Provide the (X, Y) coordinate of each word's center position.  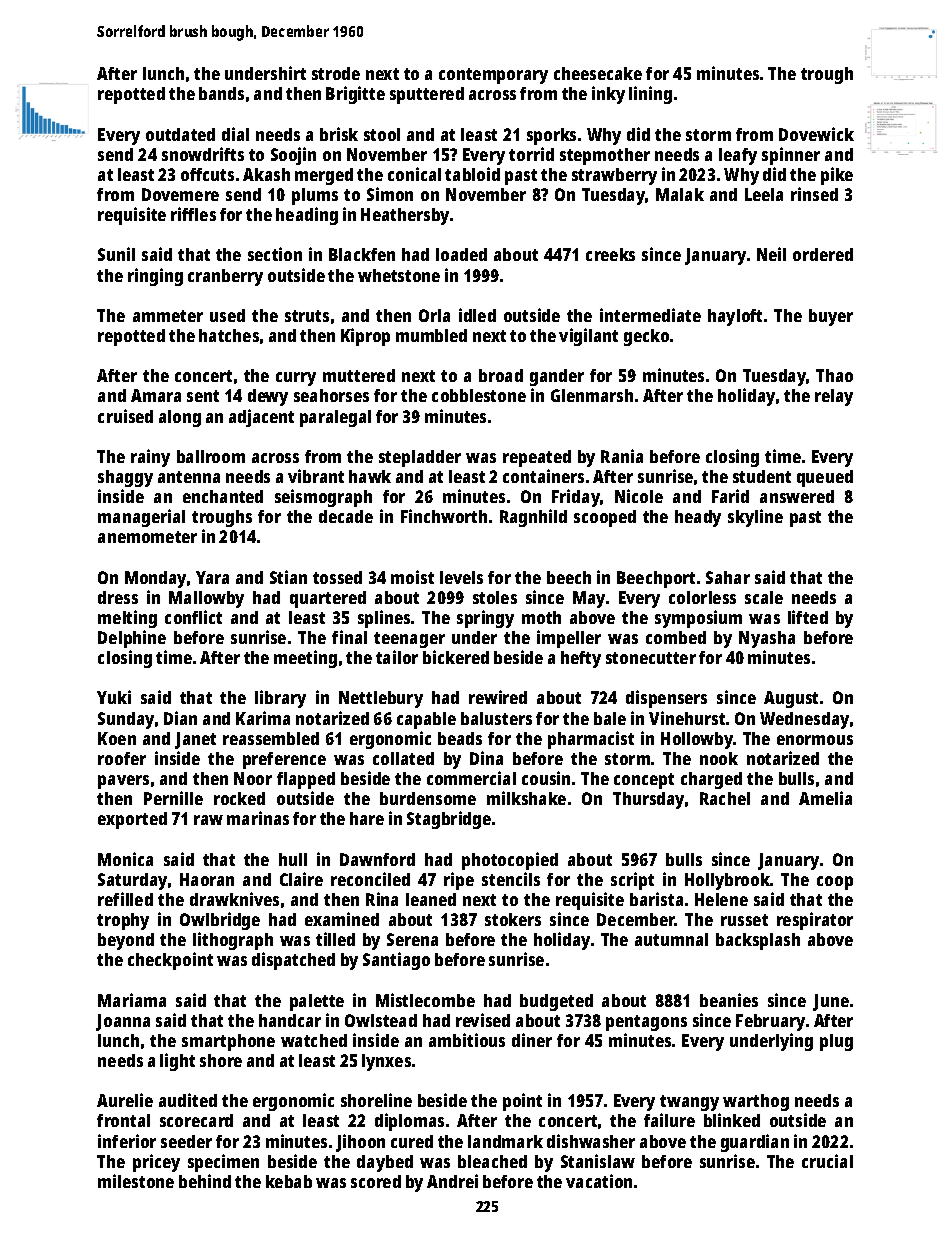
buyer (831, 317)
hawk (370, 476)
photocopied (510, 861)
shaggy (125, 478)
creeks (610, 254)
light (177, 1062)
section (275, 254)
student (762, 476)
